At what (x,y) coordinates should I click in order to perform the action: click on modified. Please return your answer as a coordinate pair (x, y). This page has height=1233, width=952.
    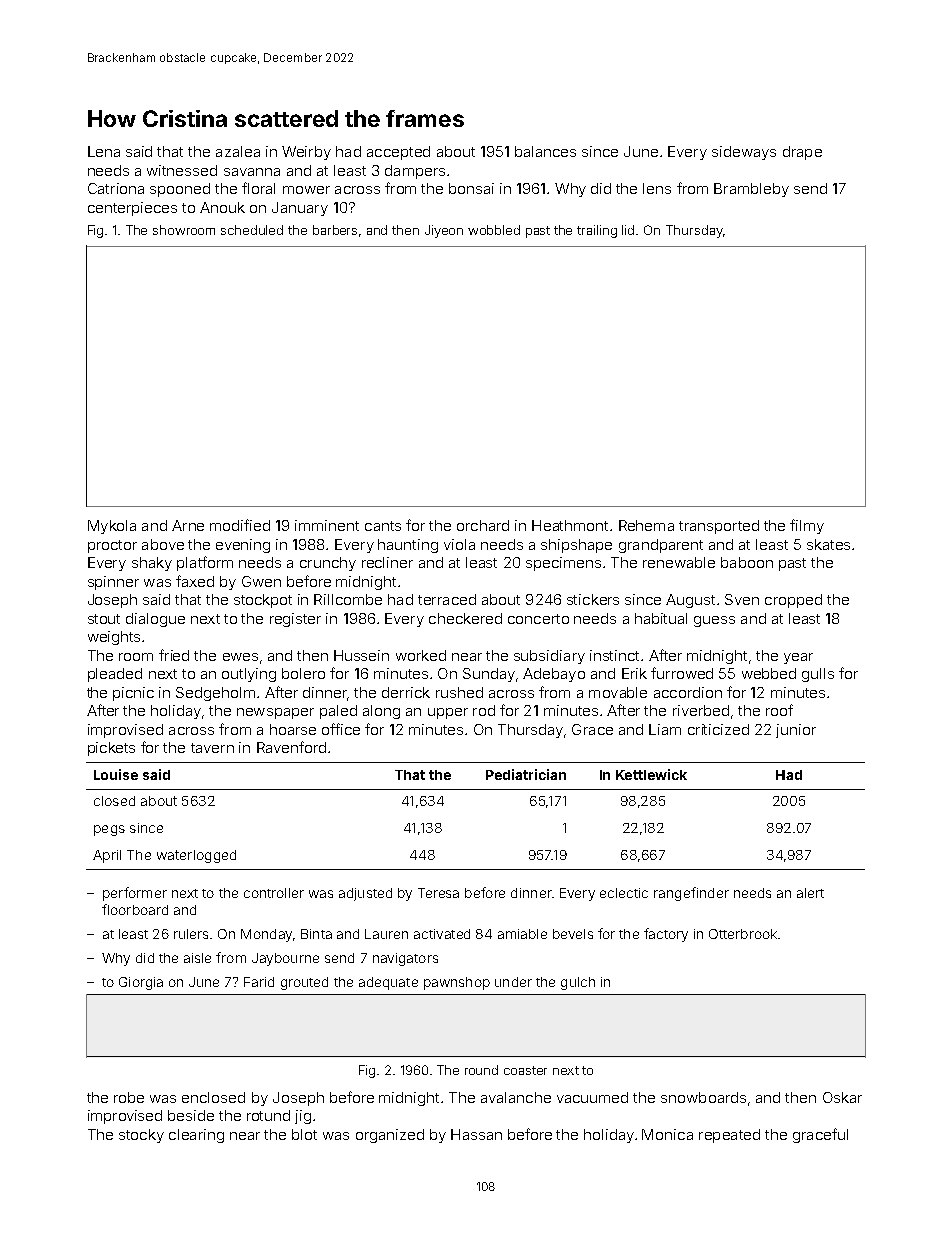
    Looking at the image, I should click on (240, 525).
